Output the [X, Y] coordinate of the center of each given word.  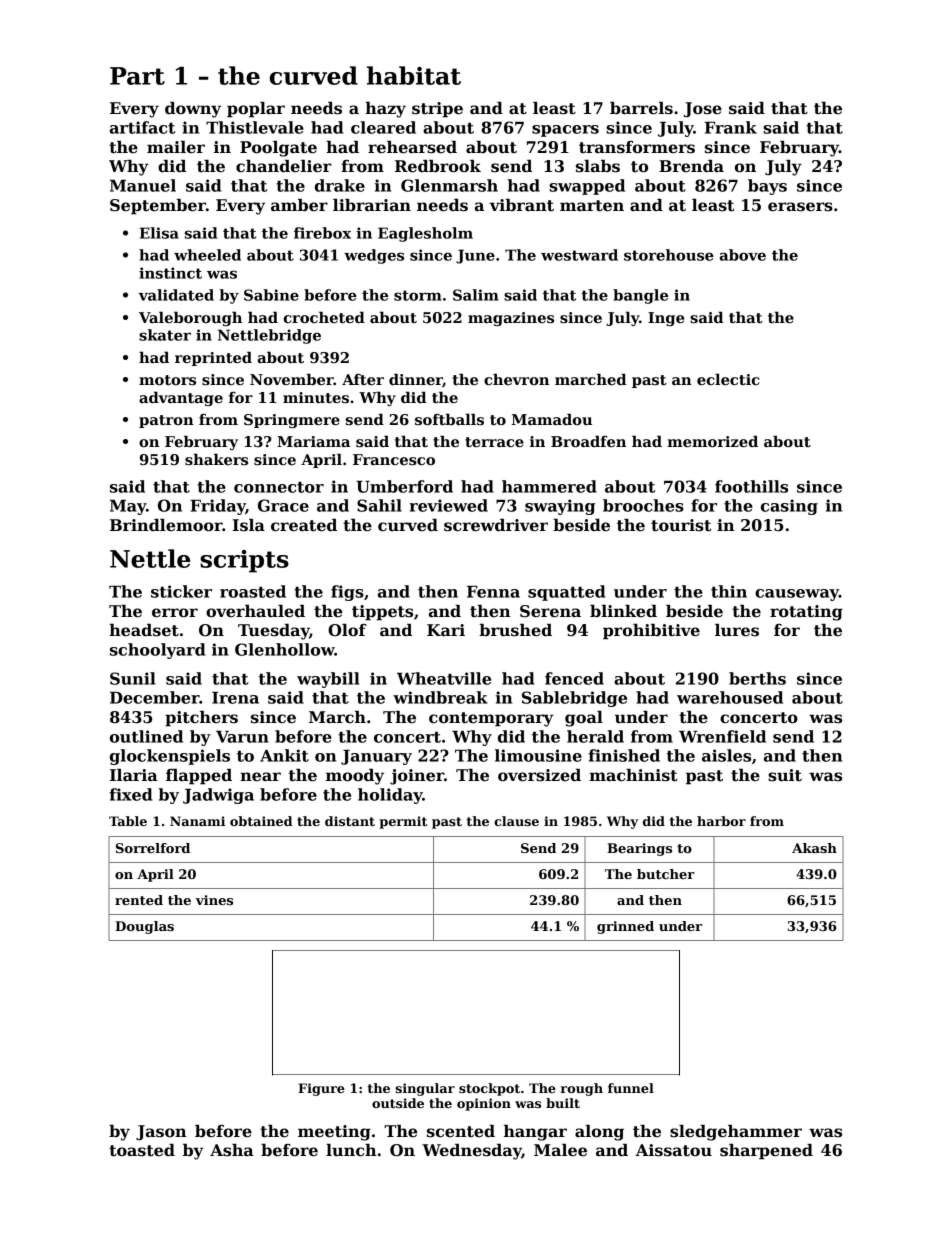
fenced [574, 678]
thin [729, 591]
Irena [235, 698]
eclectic [728, 379]
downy [193, 110]
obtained [261, 821]
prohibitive [651, 632]
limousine [538, 755]
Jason [161, 1132]
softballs [449, 419]
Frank [731, 127]
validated [176, 295]
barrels [641, 108]
